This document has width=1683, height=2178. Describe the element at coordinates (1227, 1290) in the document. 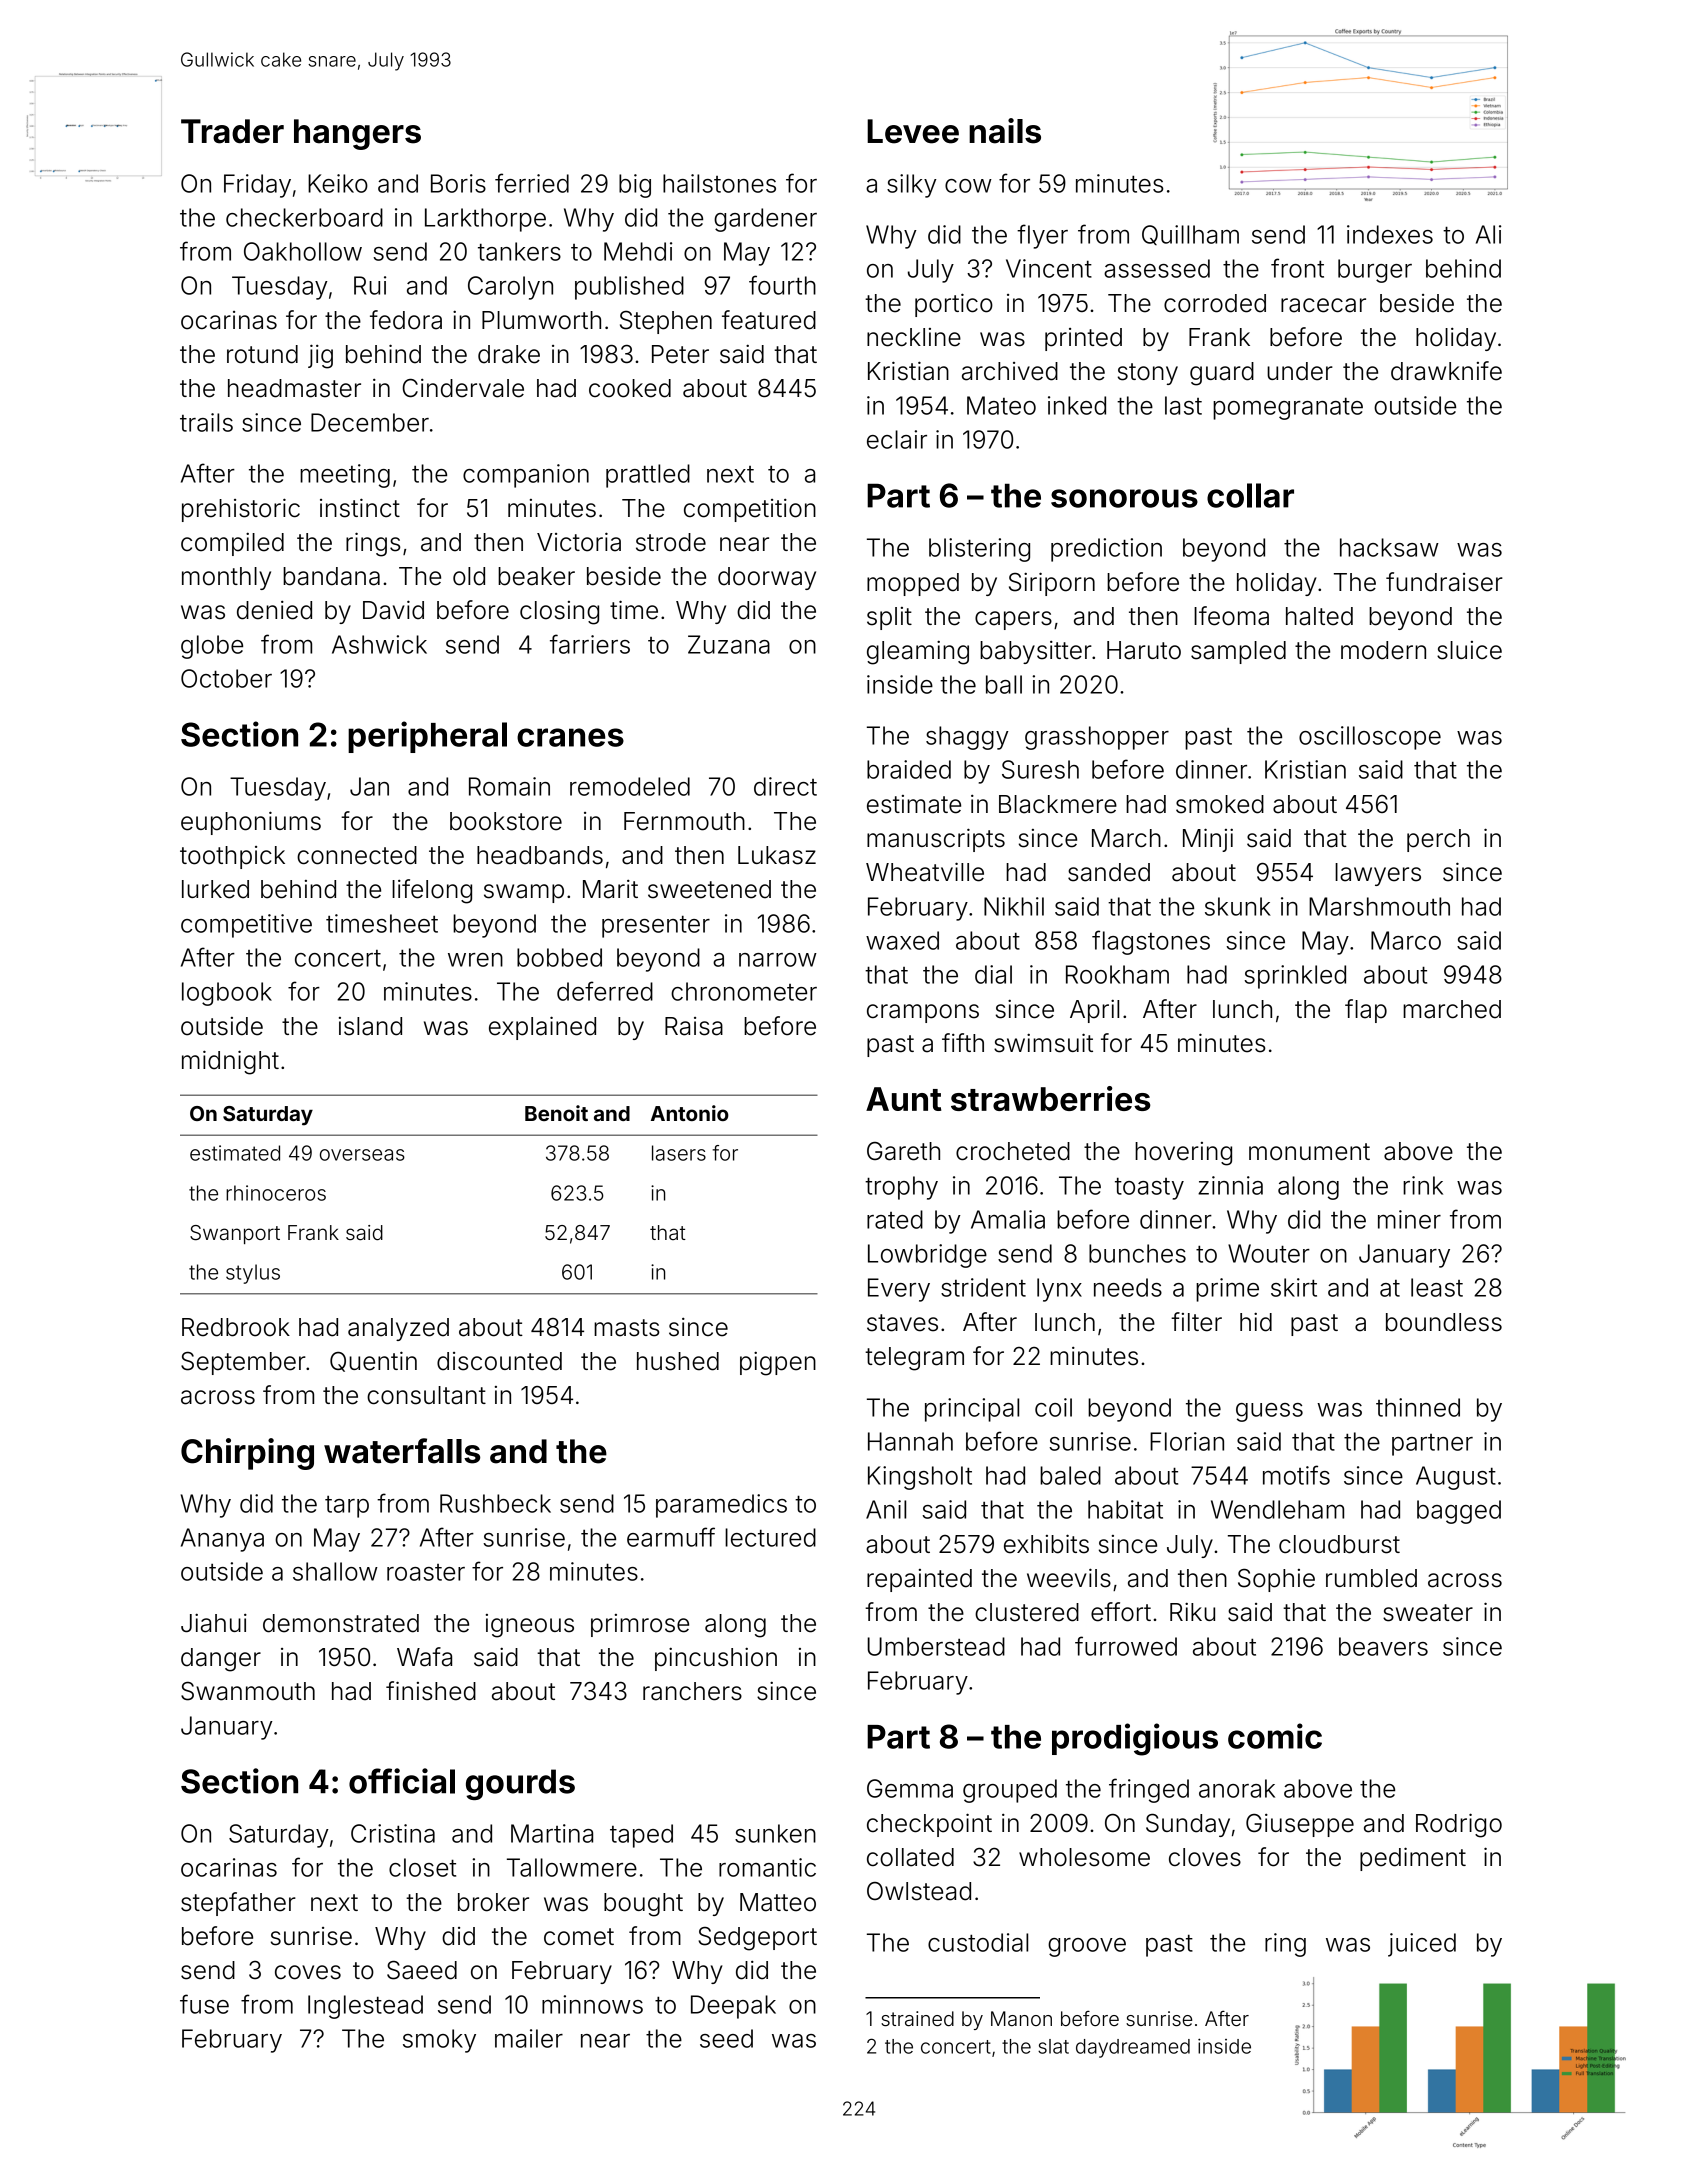

I see `prime` at that location.
